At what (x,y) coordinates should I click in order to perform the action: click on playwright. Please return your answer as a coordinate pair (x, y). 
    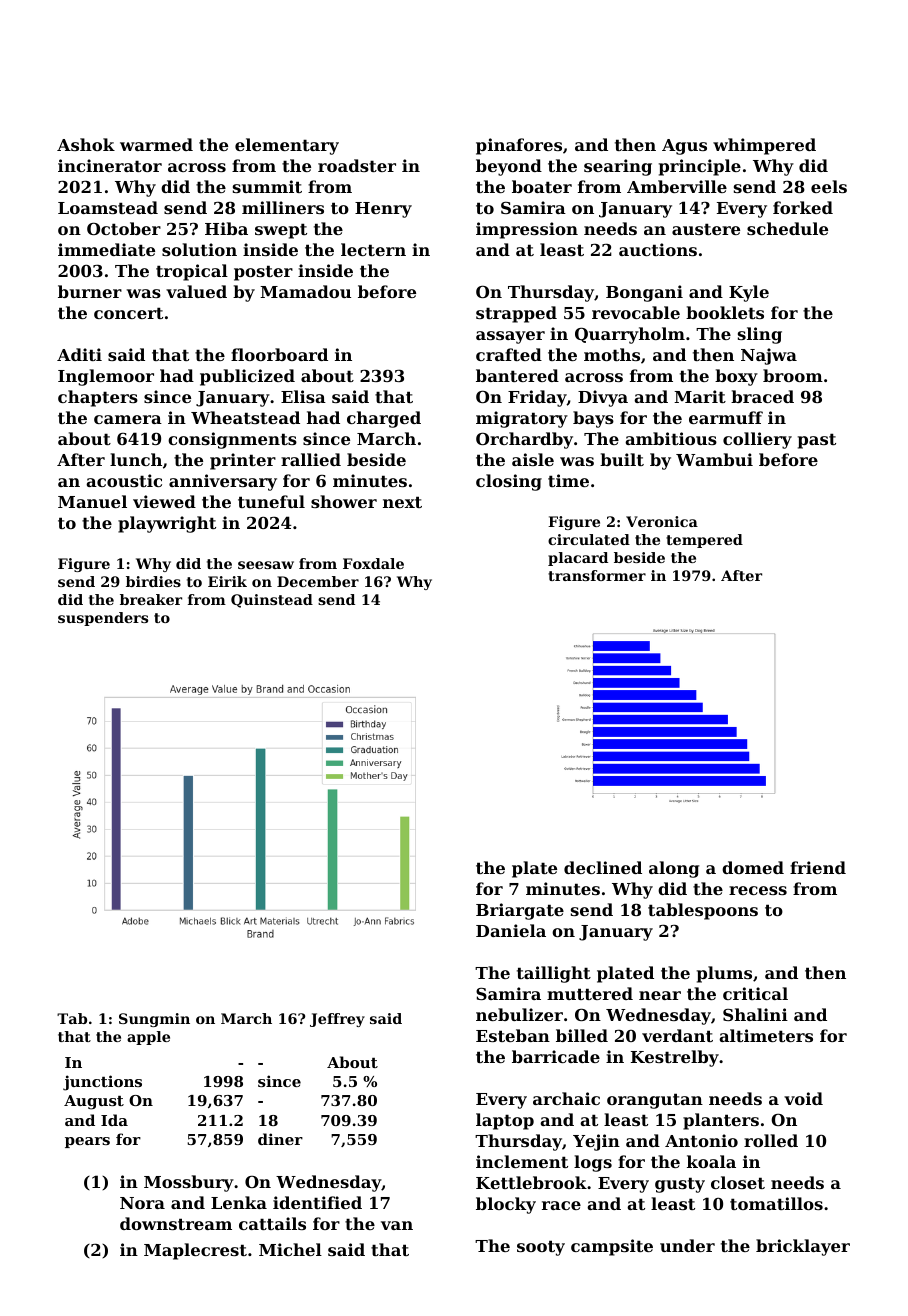
    Looking at the image, I should click on (167, 524).
